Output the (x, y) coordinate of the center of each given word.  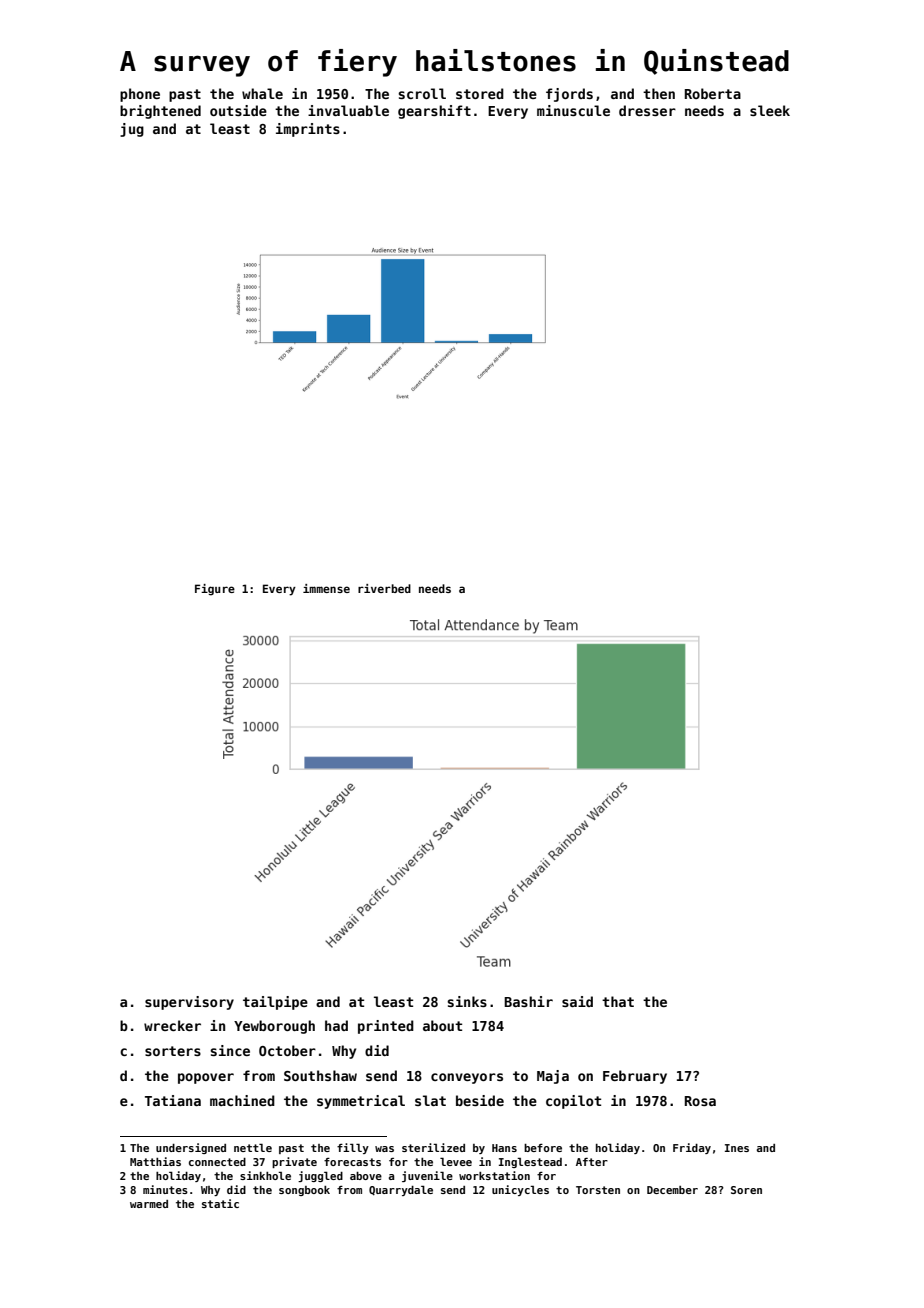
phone (140, 95)
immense (326, 588)
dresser (647, 110)
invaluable (348, 110)
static (220, 1203)
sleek (770, 110)
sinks (467, 1001)
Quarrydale (401, 1190)
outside (238, 110)
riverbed (384, 588)
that (618, 1001)
